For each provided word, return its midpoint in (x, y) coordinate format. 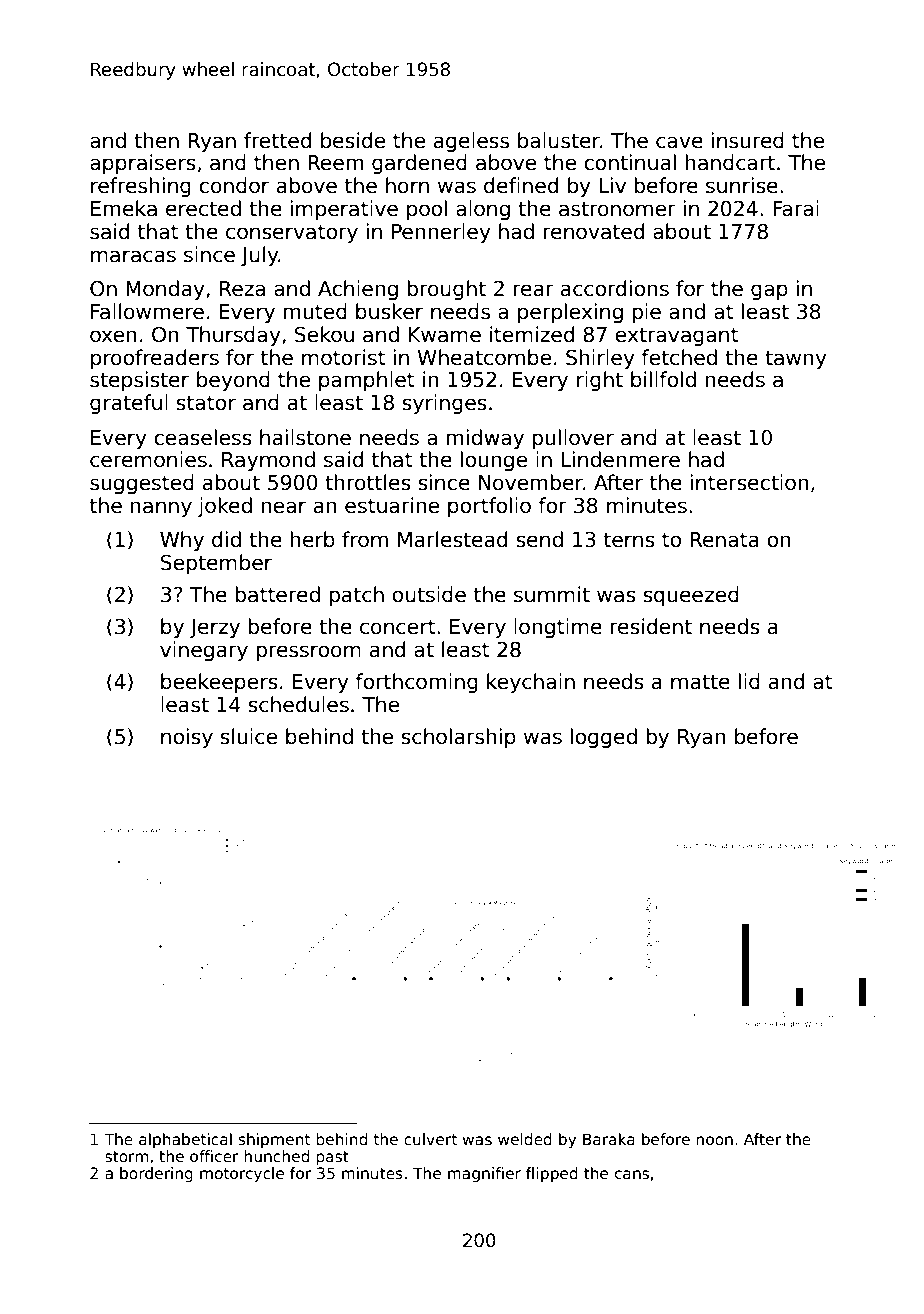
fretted (277, 140)
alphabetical (185, 1140)
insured (748, 140)
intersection (750, 482)
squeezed (691, 596)
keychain (531, 683)
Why (182, 541)
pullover (573, 439)
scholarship (458, 738)
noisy (187, 738)
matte (700, 682)
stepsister (139, 381)
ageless (471, 142)
